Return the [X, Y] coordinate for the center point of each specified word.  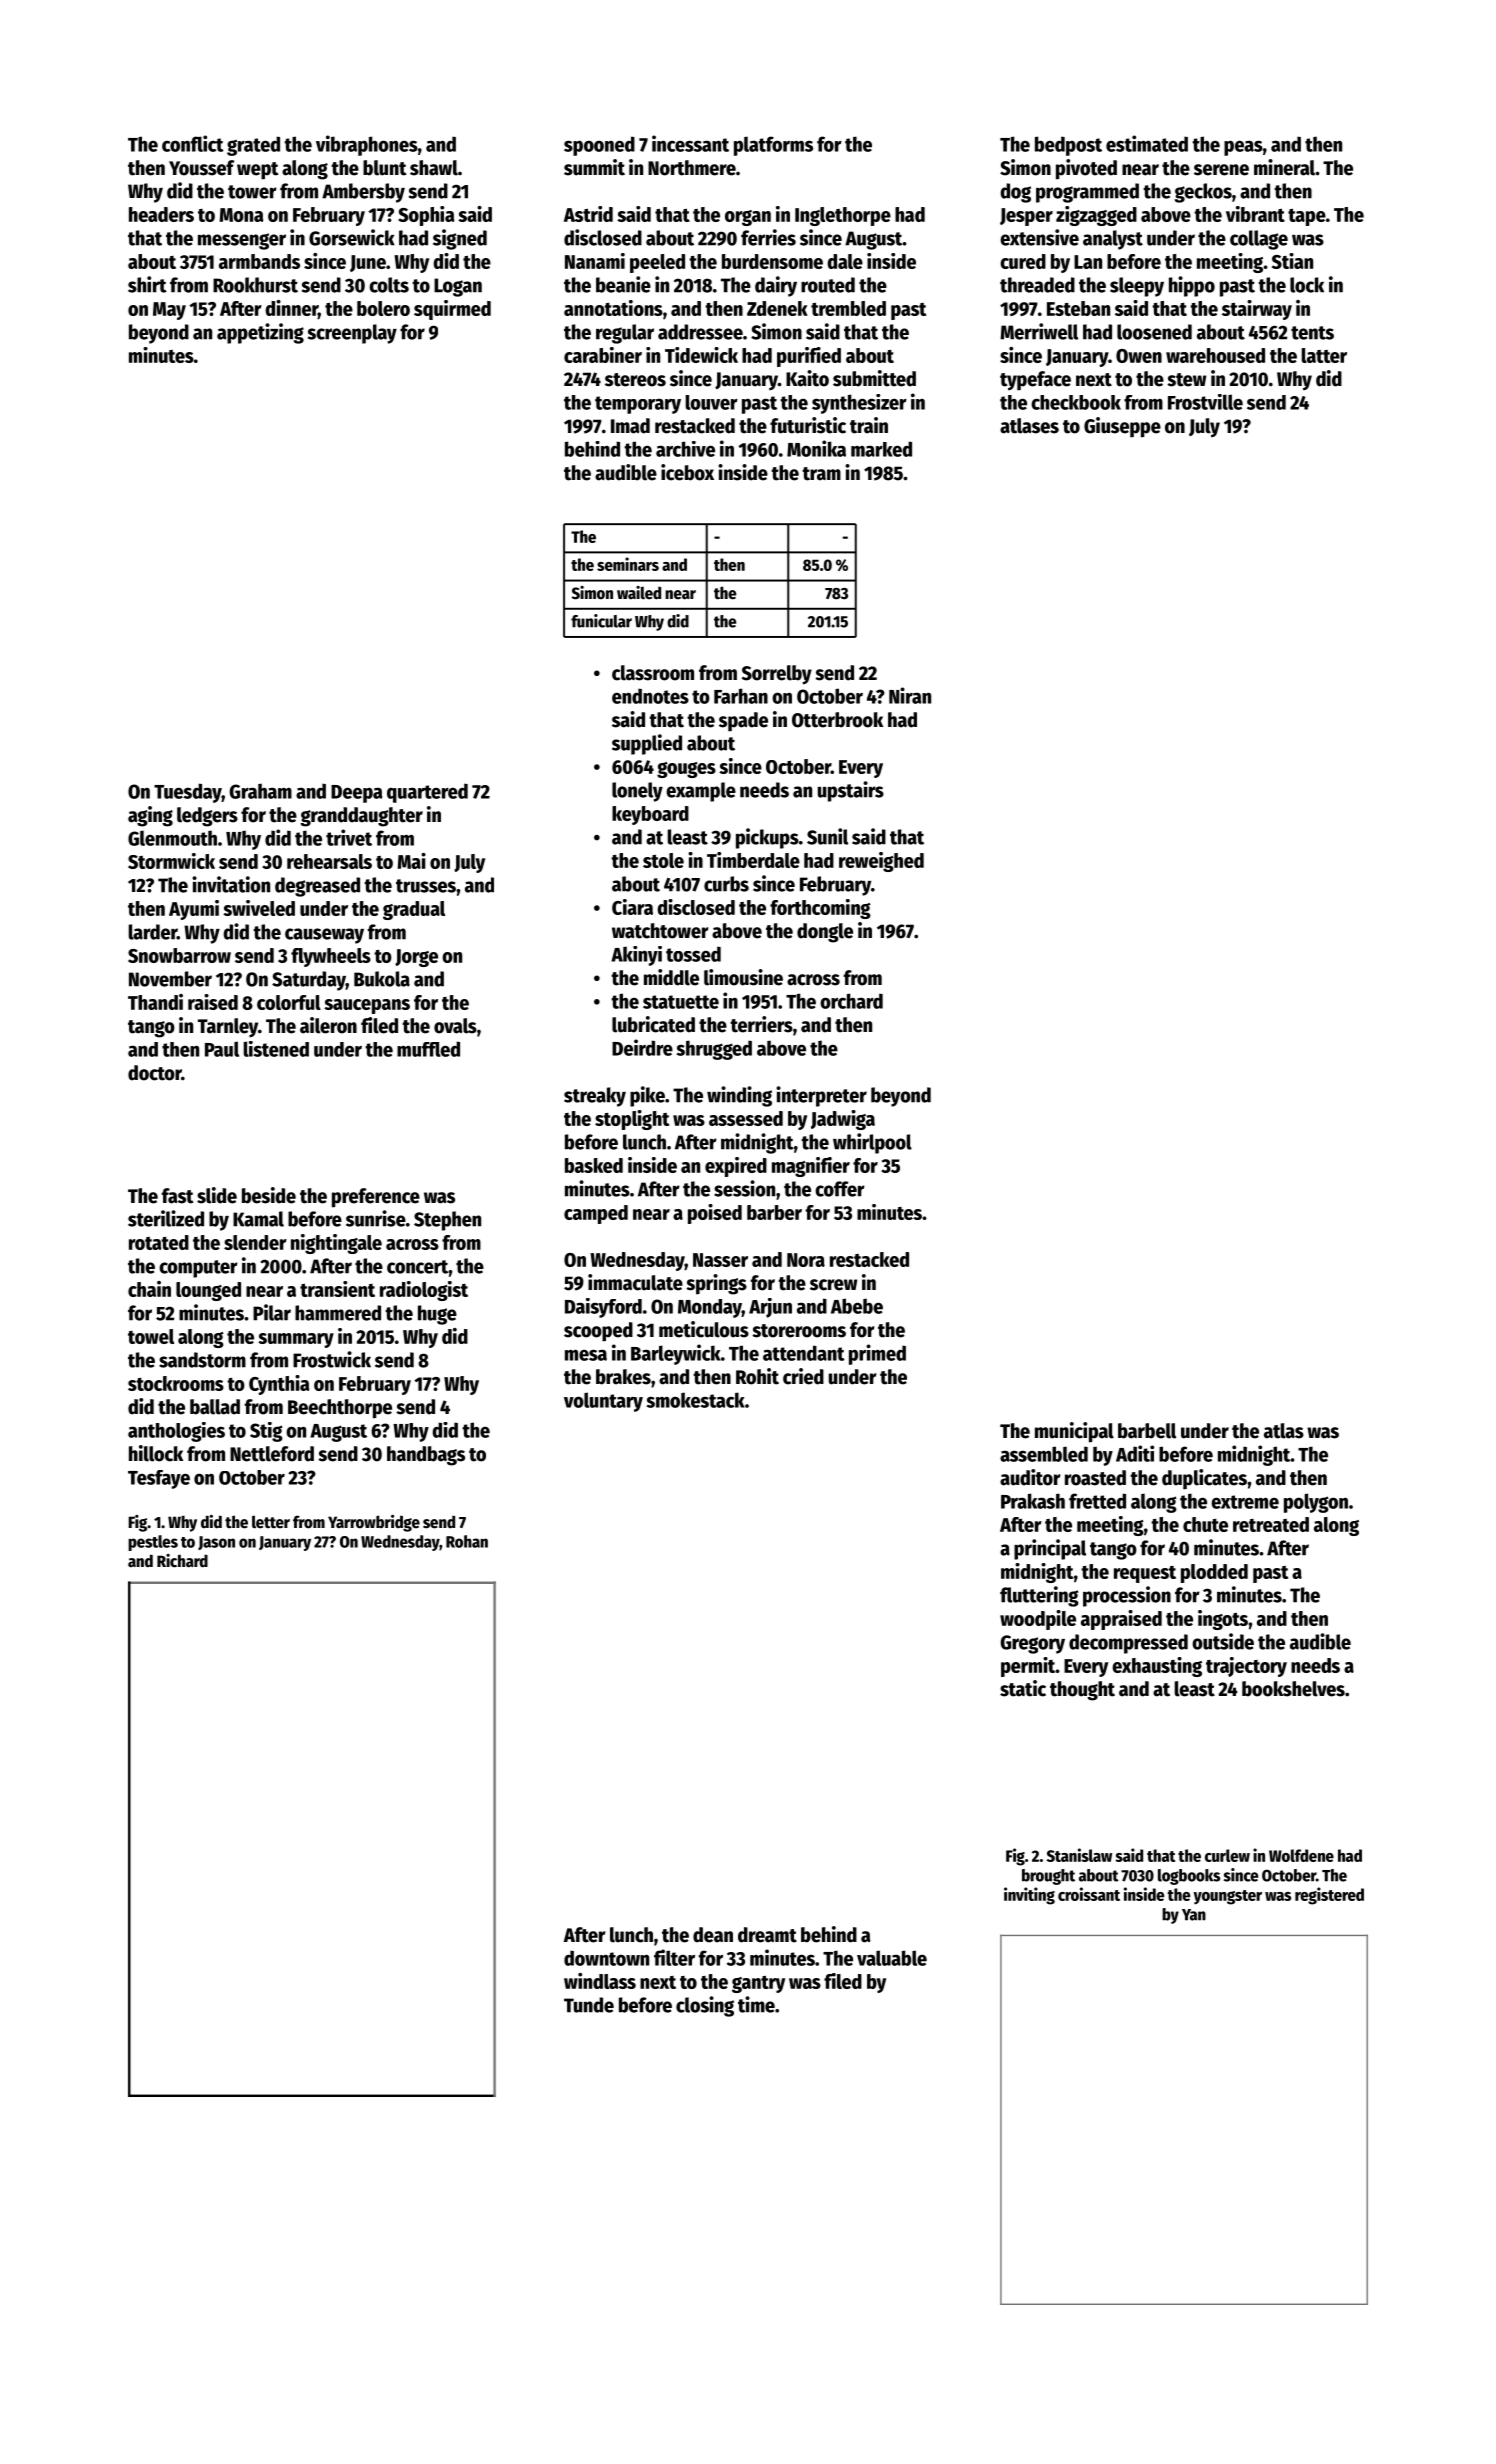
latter [1324, 355]
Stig [266, 1432]
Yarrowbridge [374, 1523]
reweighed [881, 862]
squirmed [452, 310]
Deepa [356, 794]
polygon [1316, 1503]
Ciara [632, 907]
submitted [874, 378]
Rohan [467, 1541]
